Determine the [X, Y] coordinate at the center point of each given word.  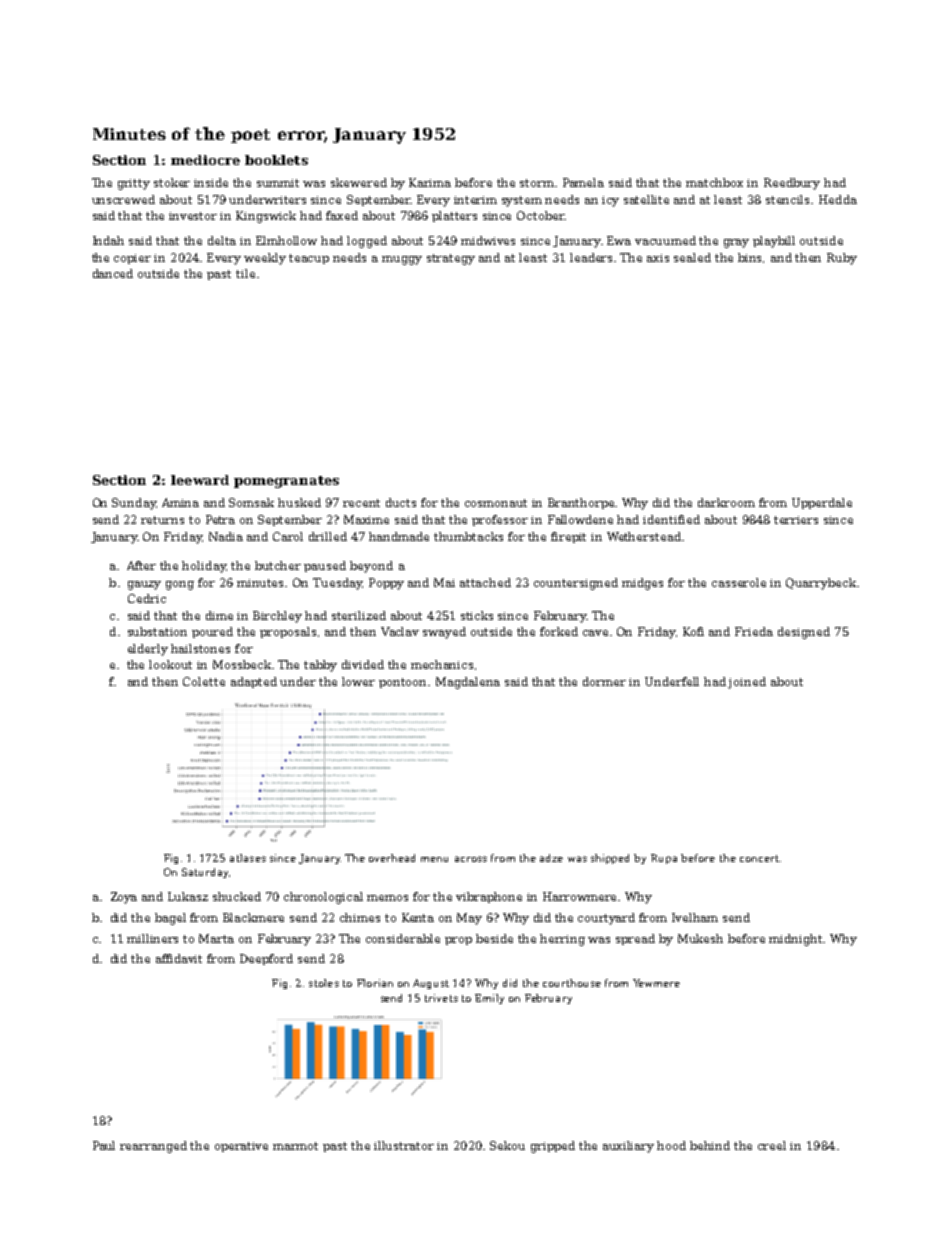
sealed [692, 257]
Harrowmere [579, 896]
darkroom [726, 502]
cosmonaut [496, 503]
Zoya [124, 898]
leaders [591, 257]
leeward [200, 480]
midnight [796, 940]
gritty [134, 184]
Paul [104, 1145]
